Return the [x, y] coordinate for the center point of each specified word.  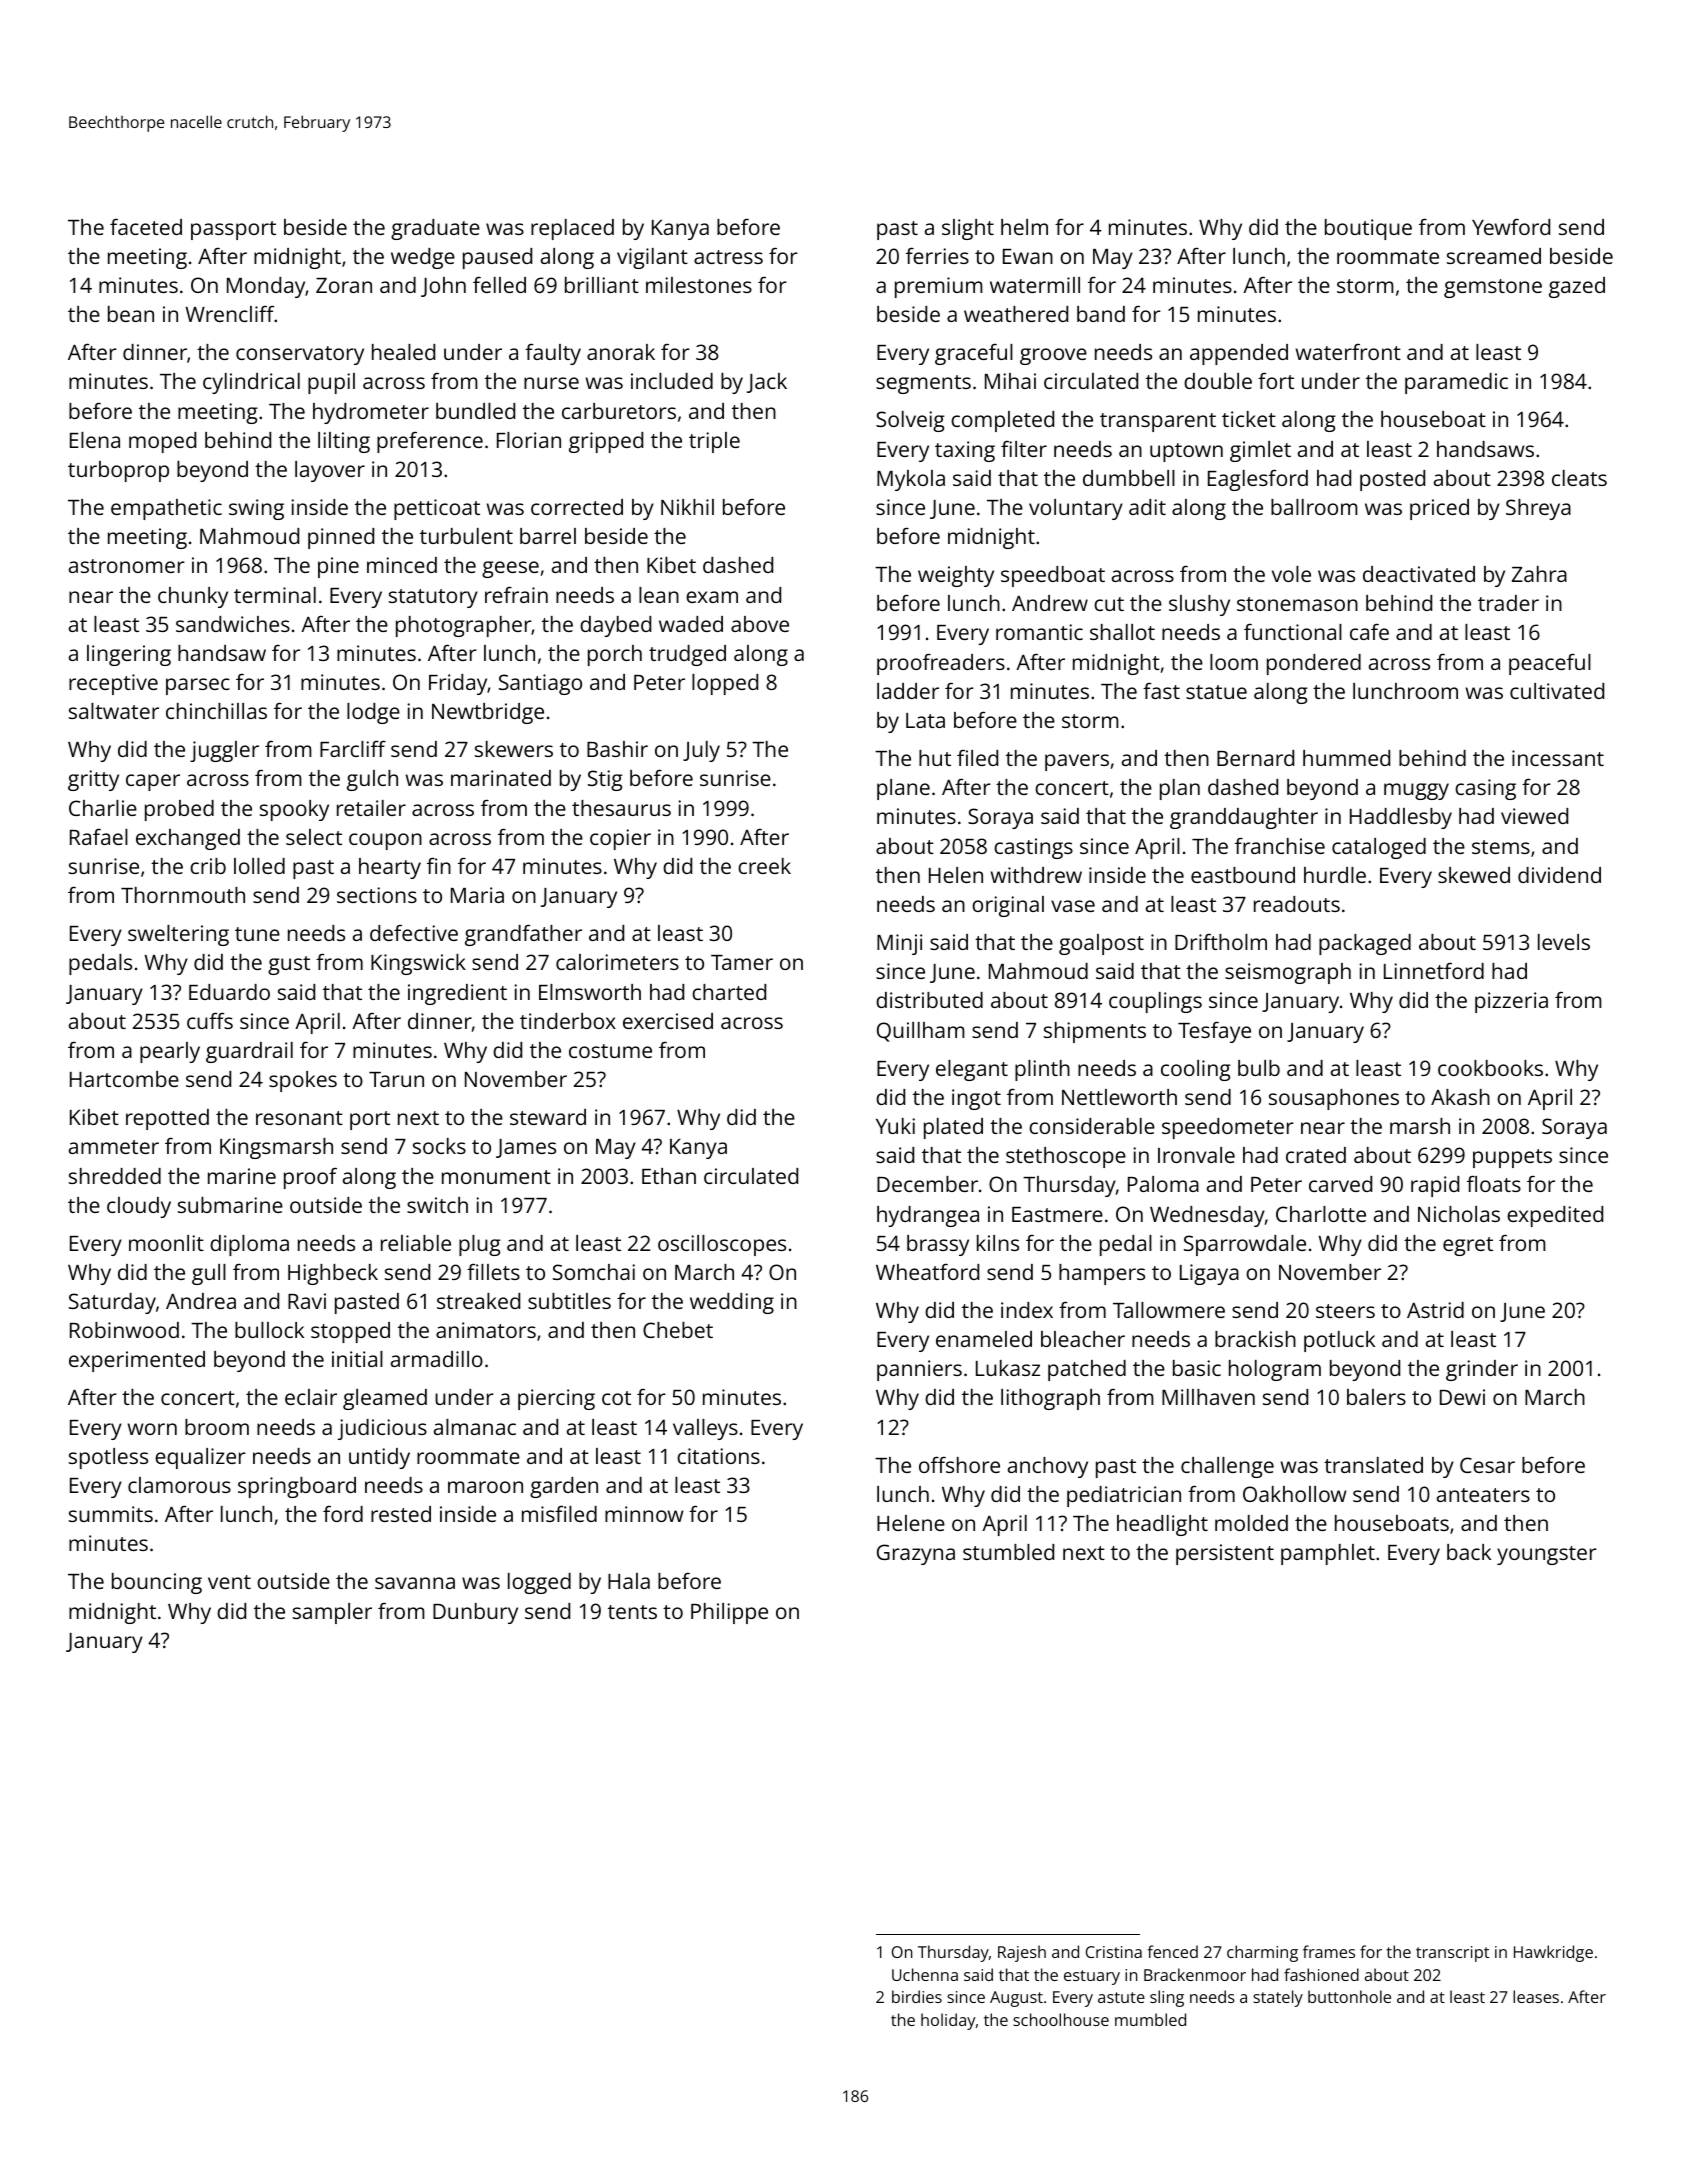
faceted [146, 227]
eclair [311, 1397]
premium [939, 287]
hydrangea [928, 1216]
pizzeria [1511, 1002]
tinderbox [568, 1021]
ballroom [1314, 507]
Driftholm [1221, 942]
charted [729, 992]
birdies [917, 1996]
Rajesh [1022, 1953]
